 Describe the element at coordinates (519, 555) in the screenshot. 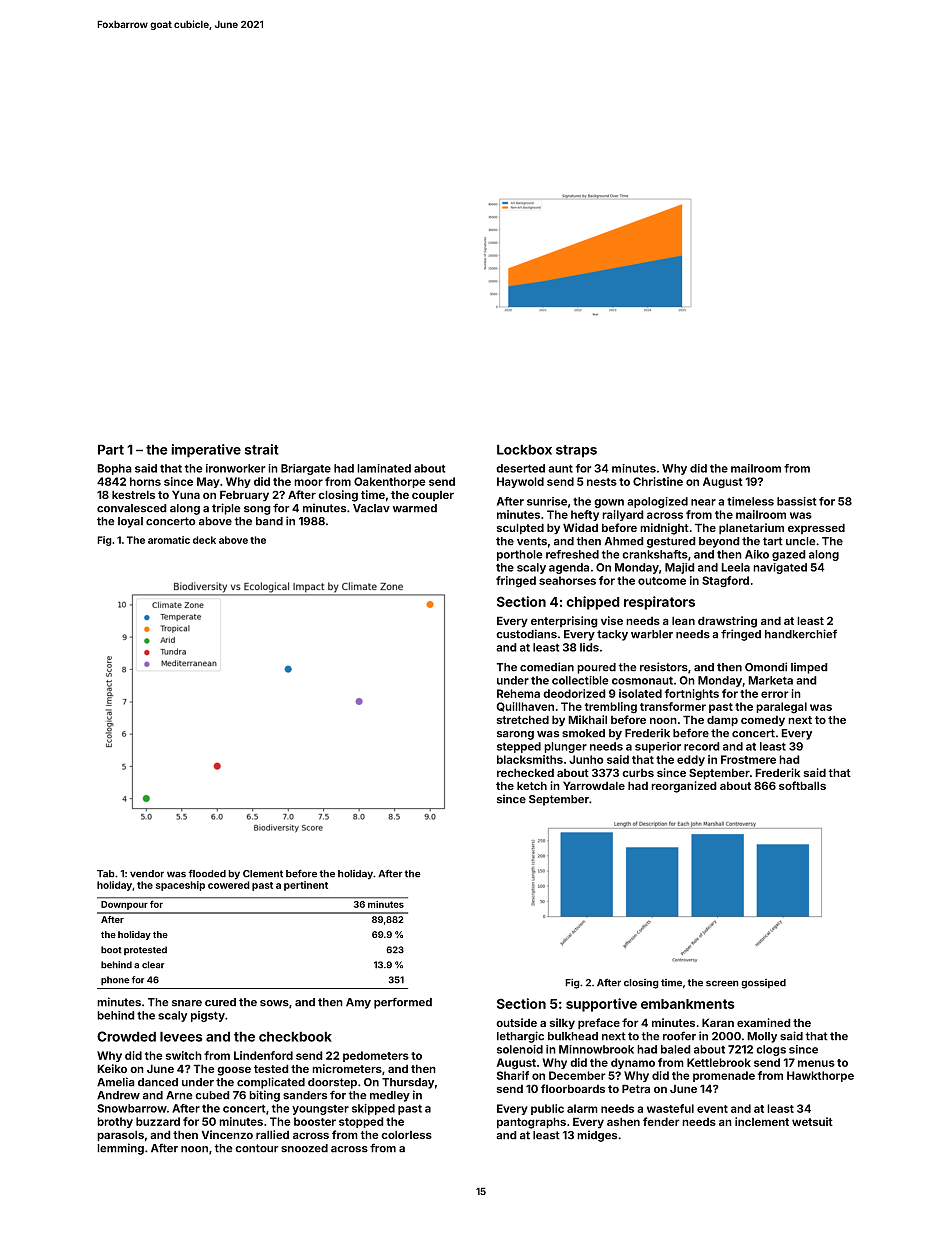

I see `porthole` at that location.
